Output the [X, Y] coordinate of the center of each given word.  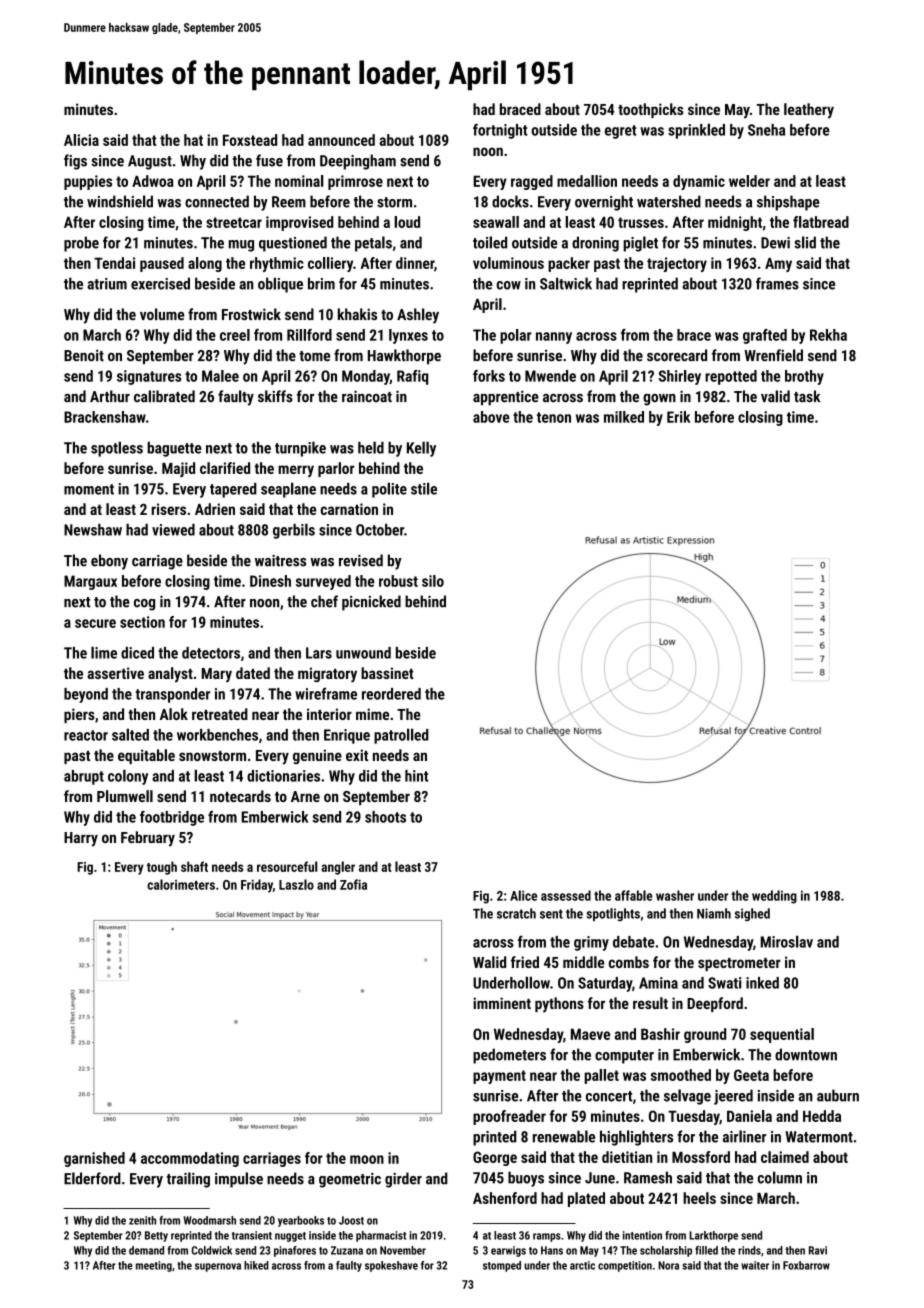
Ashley [418, 316]
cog [144, 605]
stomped [502, 1266]
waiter [755, 1265]
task [807, 396]
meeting [154, 1266]
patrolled [401, 736]
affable [634, 895]
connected [217, 201]
